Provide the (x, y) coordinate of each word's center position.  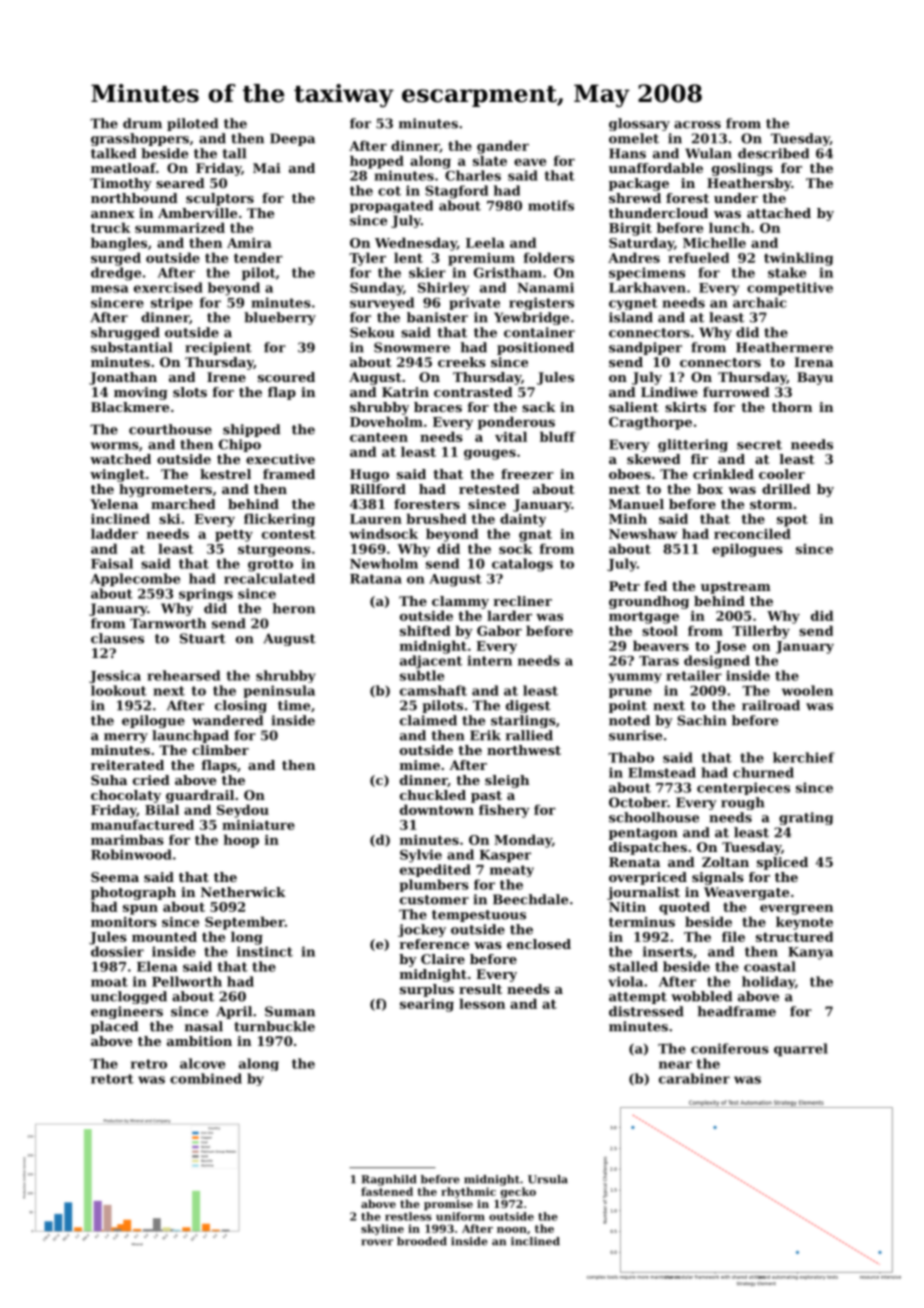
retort (112, 1079)
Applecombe (135, 580)
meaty (512, 871)
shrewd (635, 198)
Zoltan (725, 862)
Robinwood (131, 854)
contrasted (473, 392)
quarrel (801, 1050)
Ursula (548, 1179)
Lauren (376, 519)
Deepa (292, 139)
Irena (813, 362)
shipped (251, 430)
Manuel (636, 504)
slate (490, 160)
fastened (387, 1191)
